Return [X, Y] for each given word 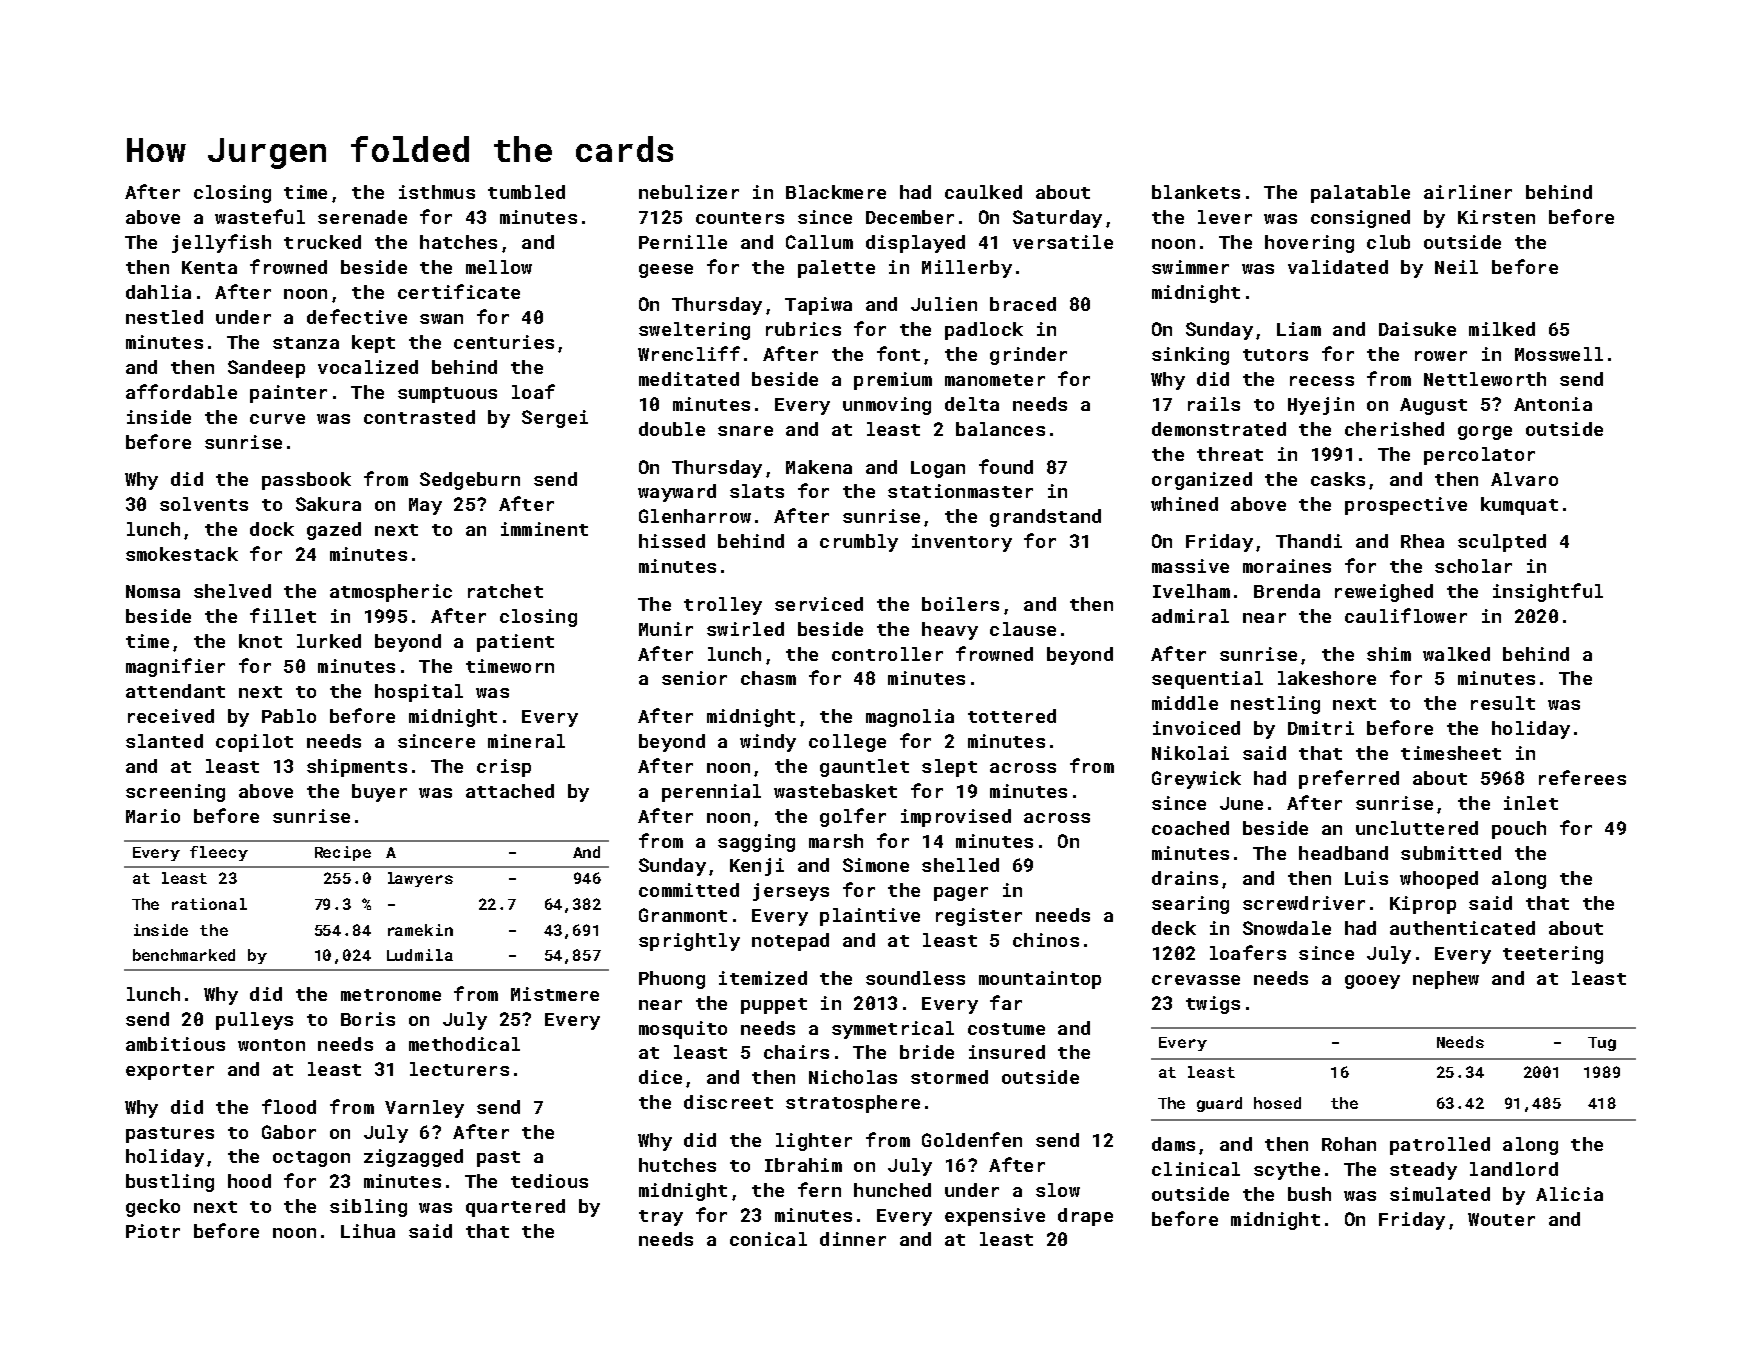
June [1241, 803]
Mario [153, 816]
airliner [1468, 192]
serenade [362, 217]
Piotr [153, 1231]
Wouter [1501, 1219]
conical [768, 1239]
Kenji [757, 867]
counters [740, 218]
